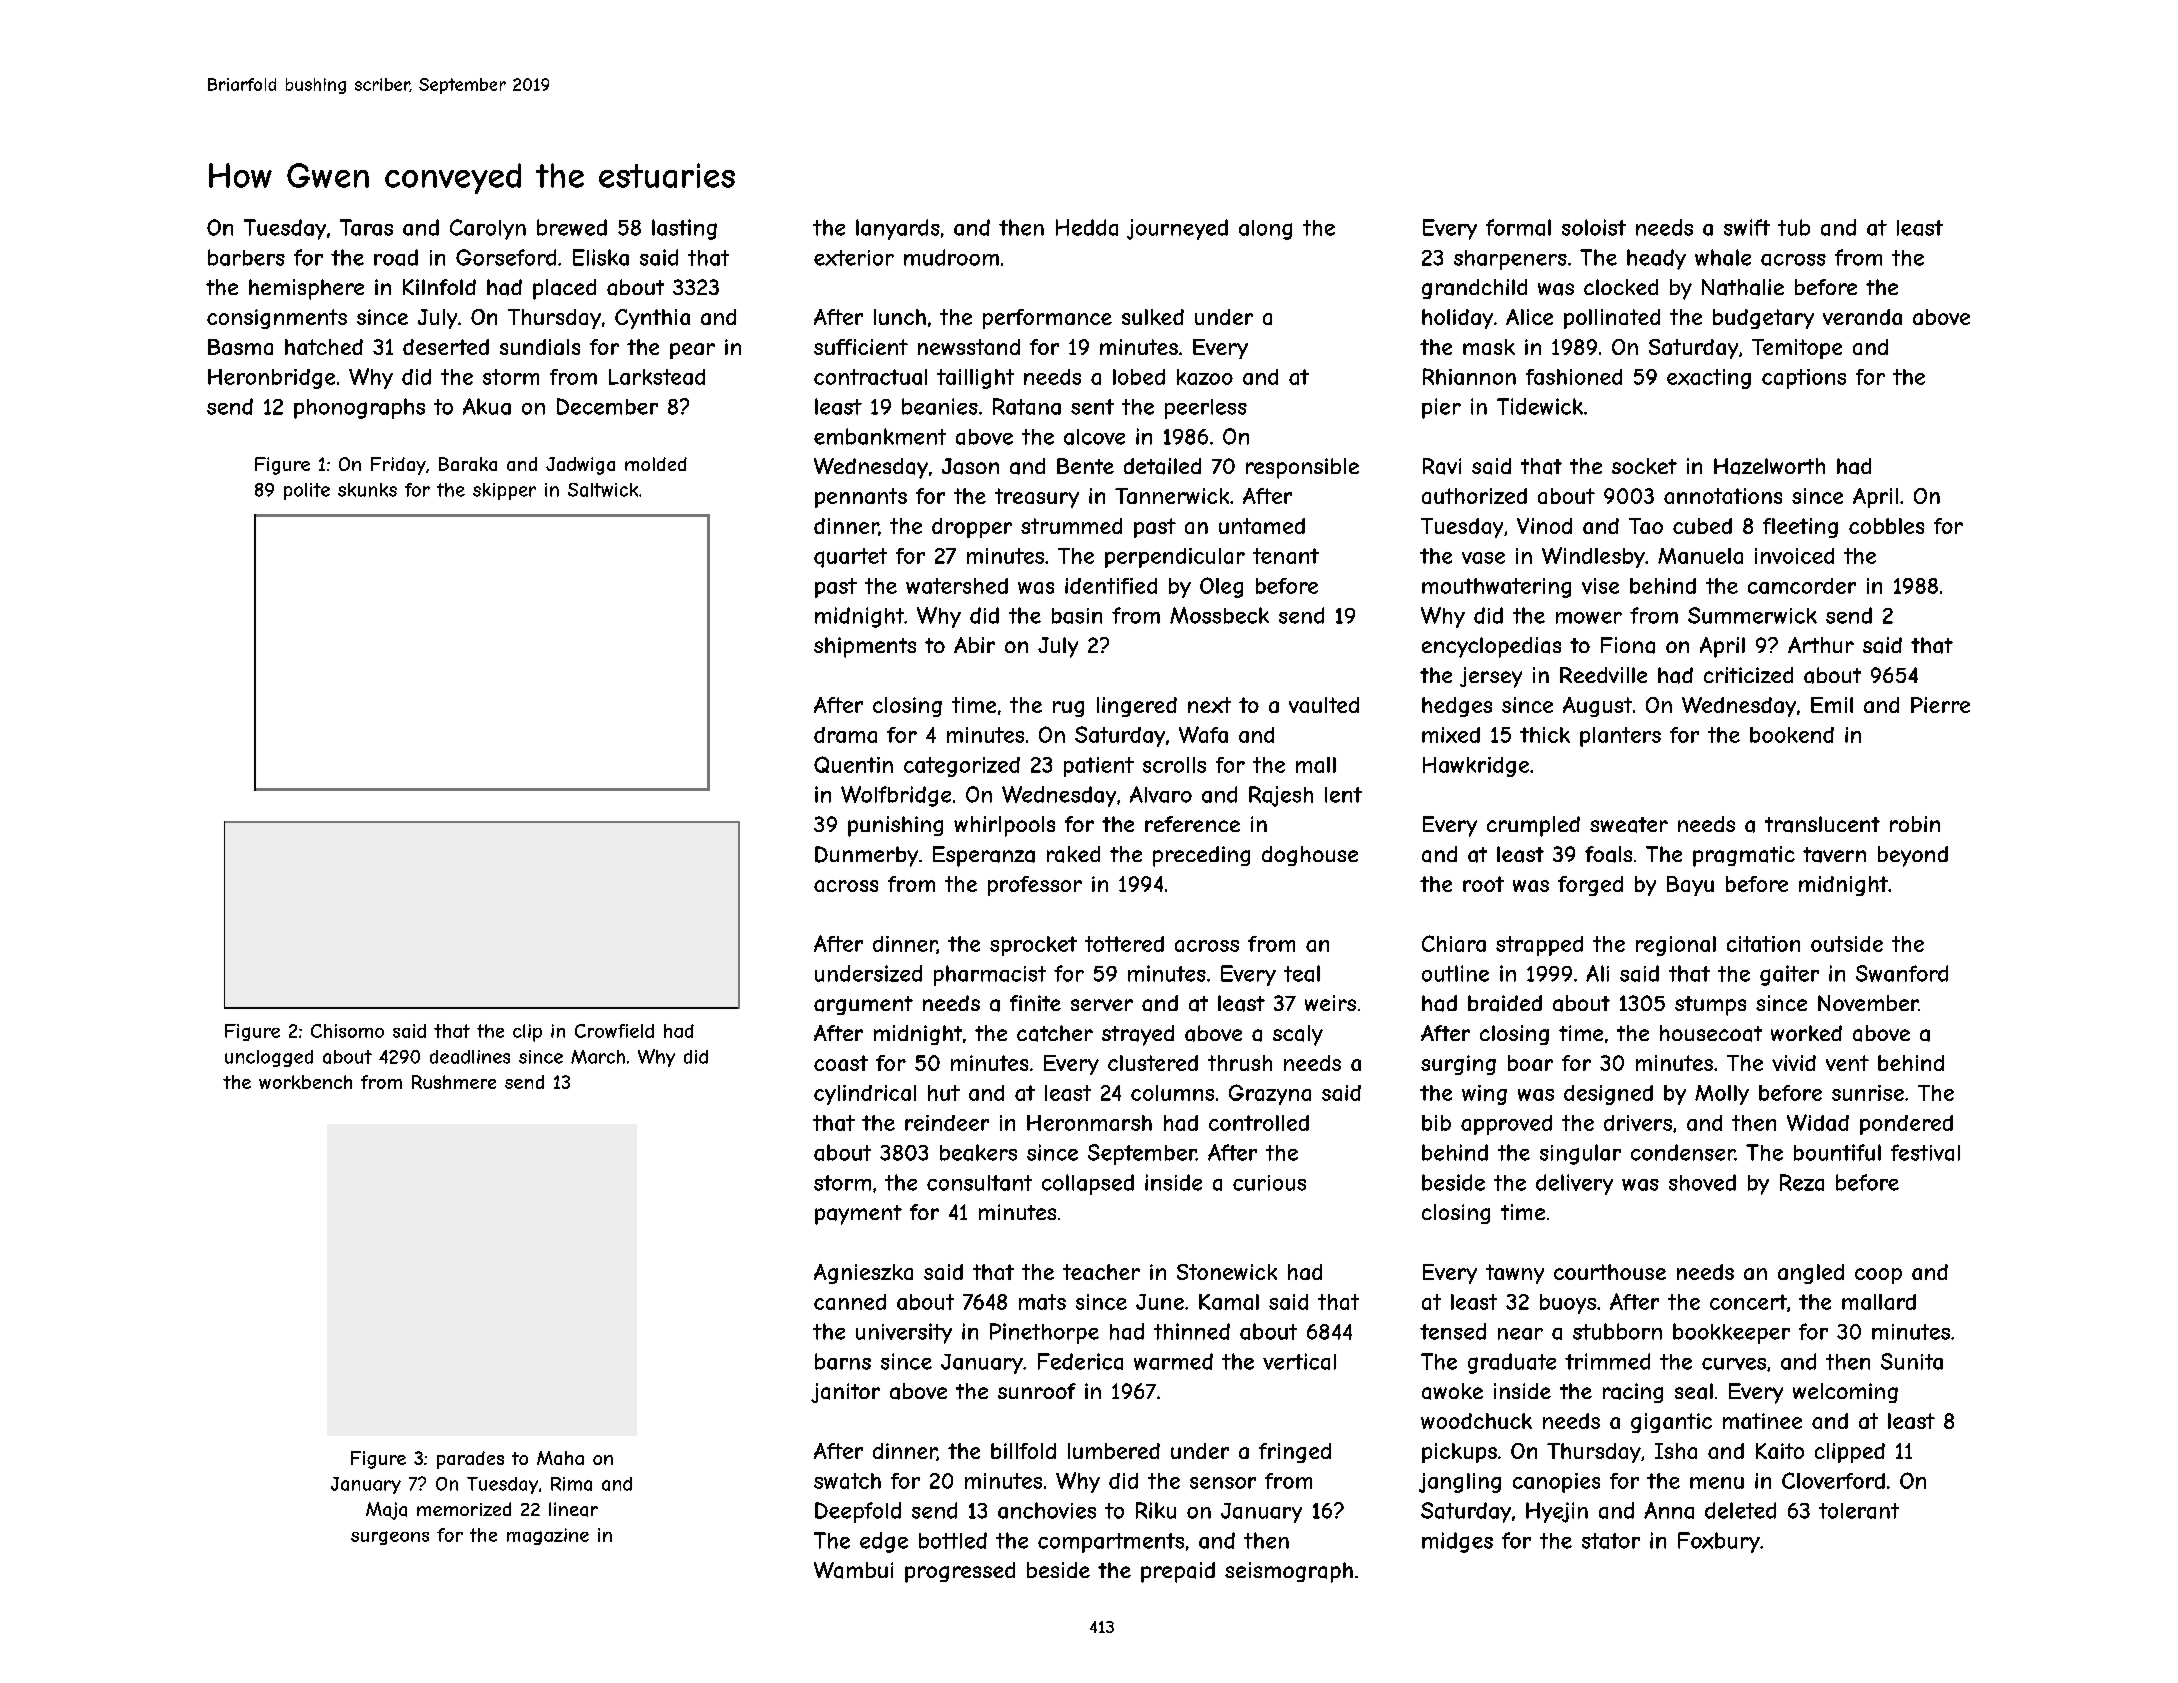 This screenshot has width=2178, height=1683. Describe the element at coordinates (1719, 1542) in the screenshot. I see `Foxbury` at that location.
